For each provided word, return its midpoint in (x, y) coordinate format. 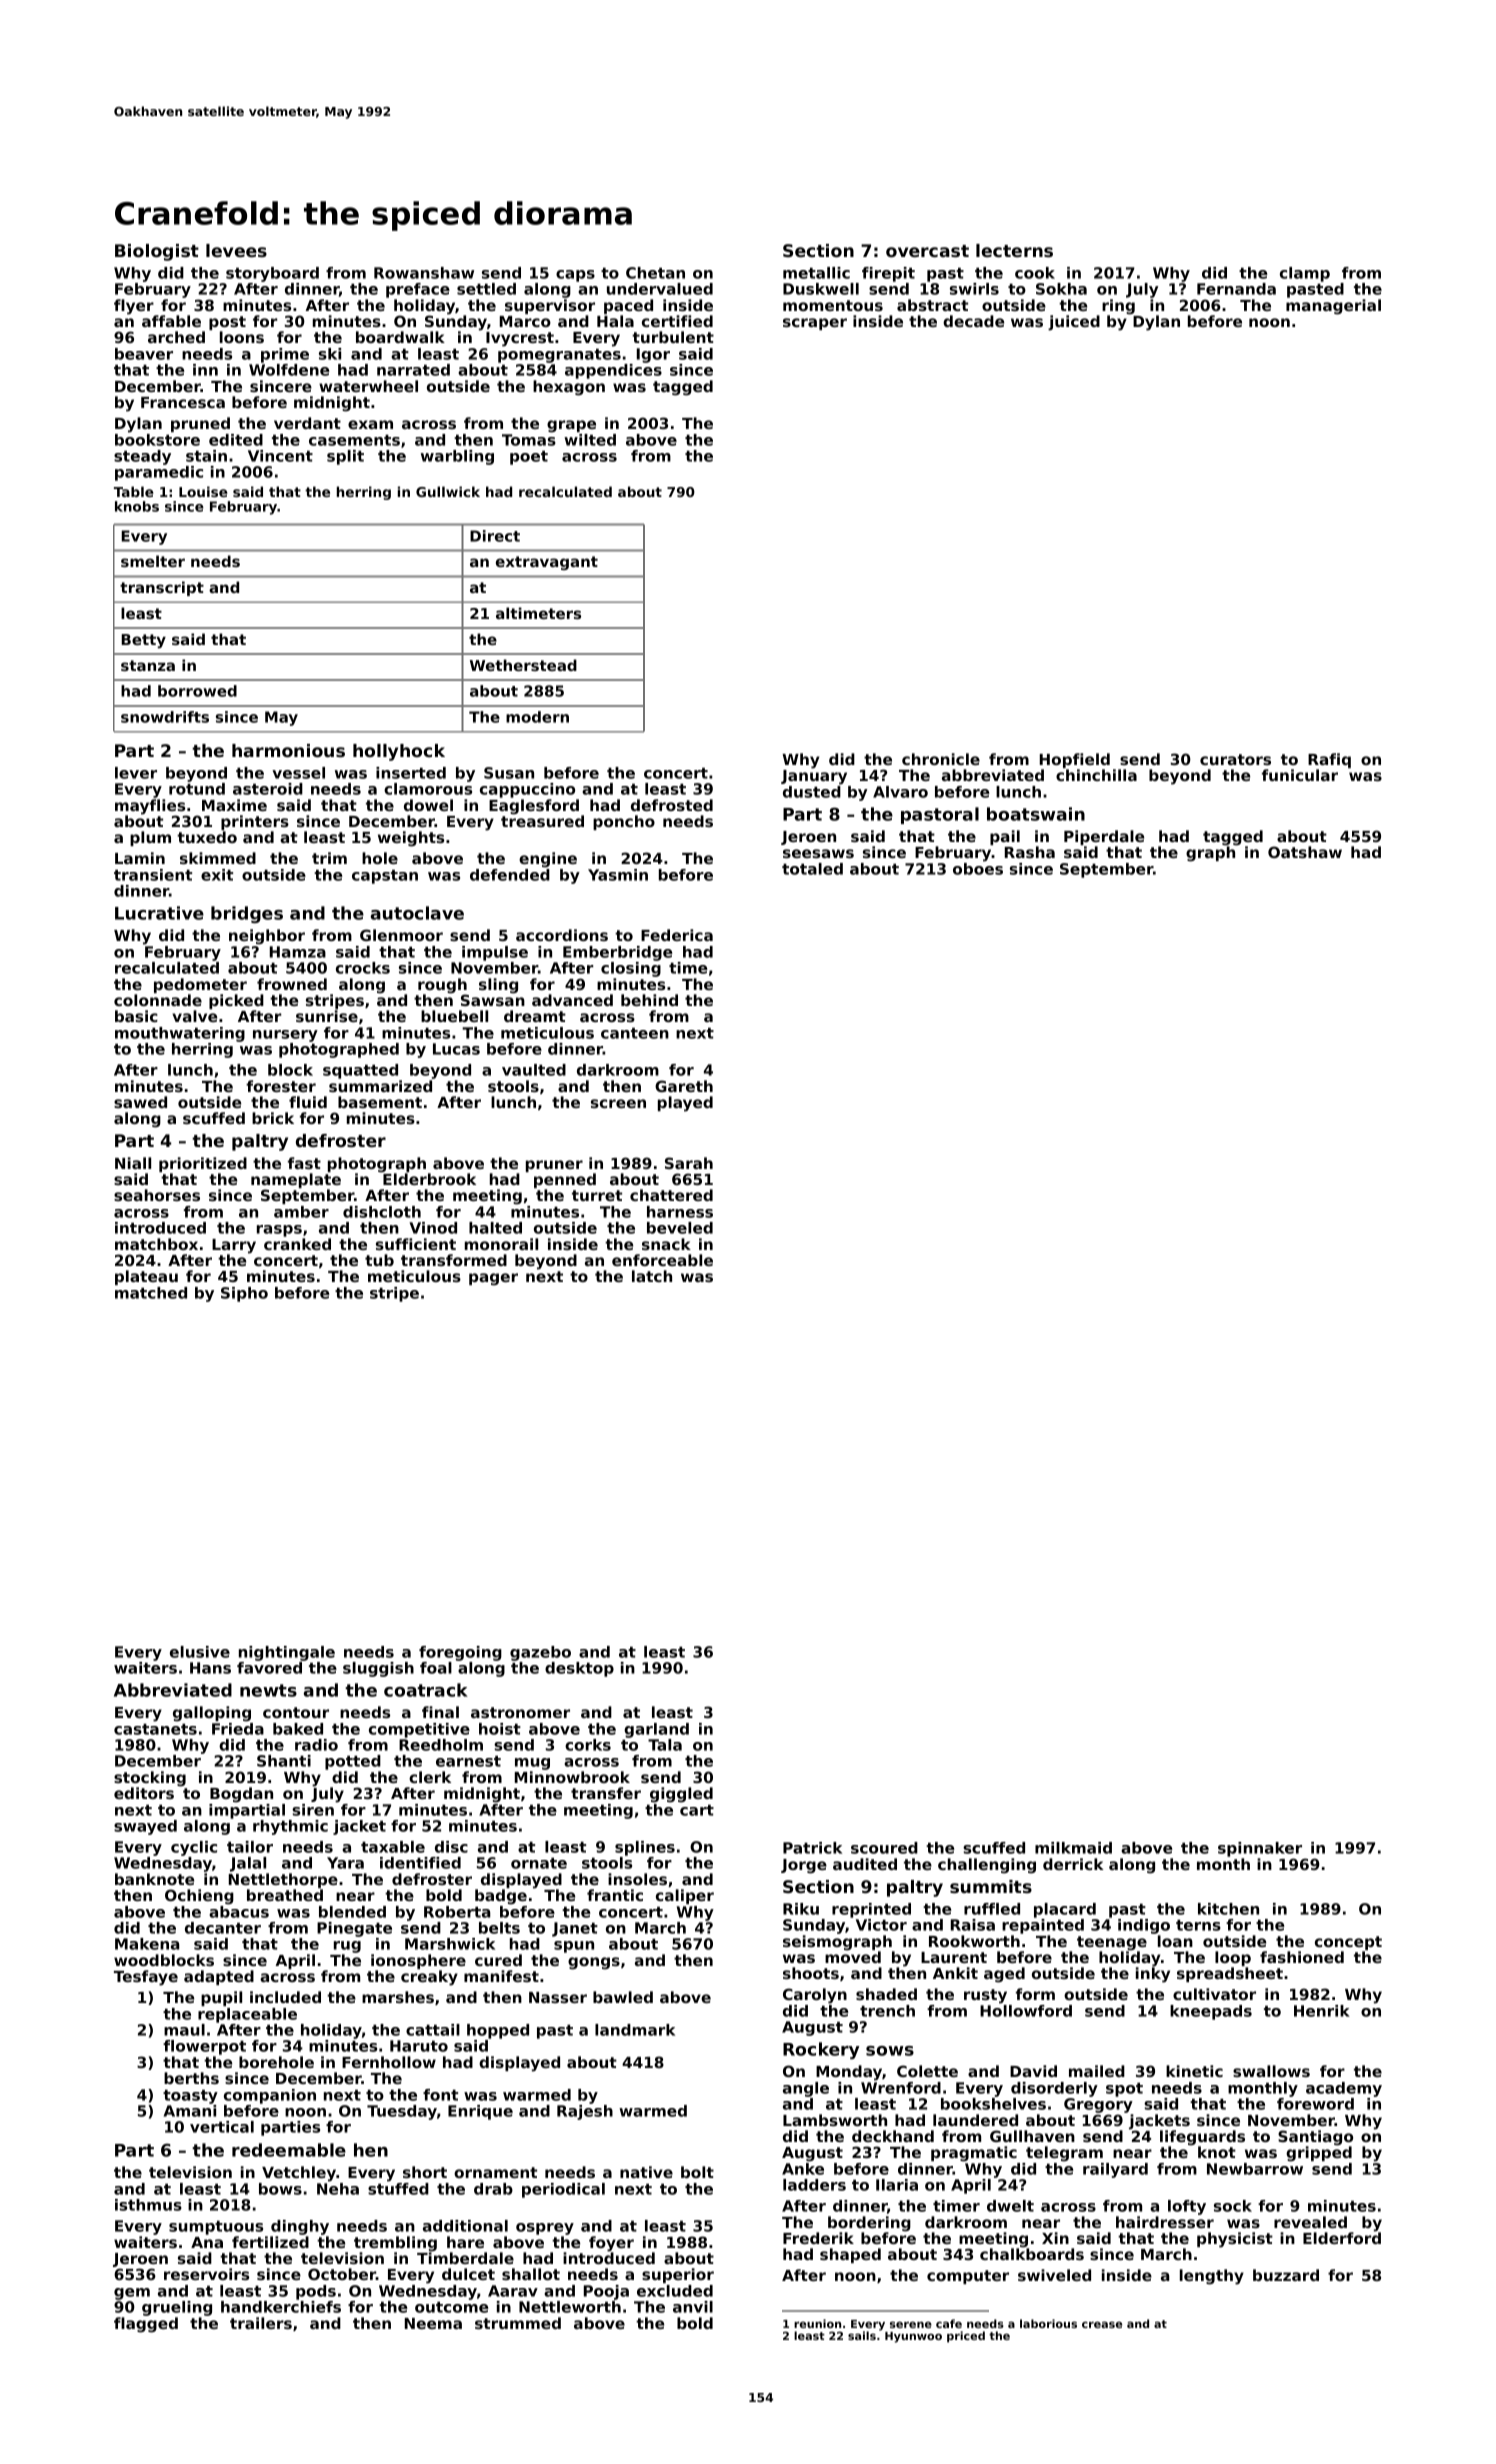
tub (379, 1260)
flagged (146, 2325)
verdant (307, 423)
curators (1235, 759)
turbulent (673, 337)
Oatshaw (1305, 852)
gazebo (540, 1653)
